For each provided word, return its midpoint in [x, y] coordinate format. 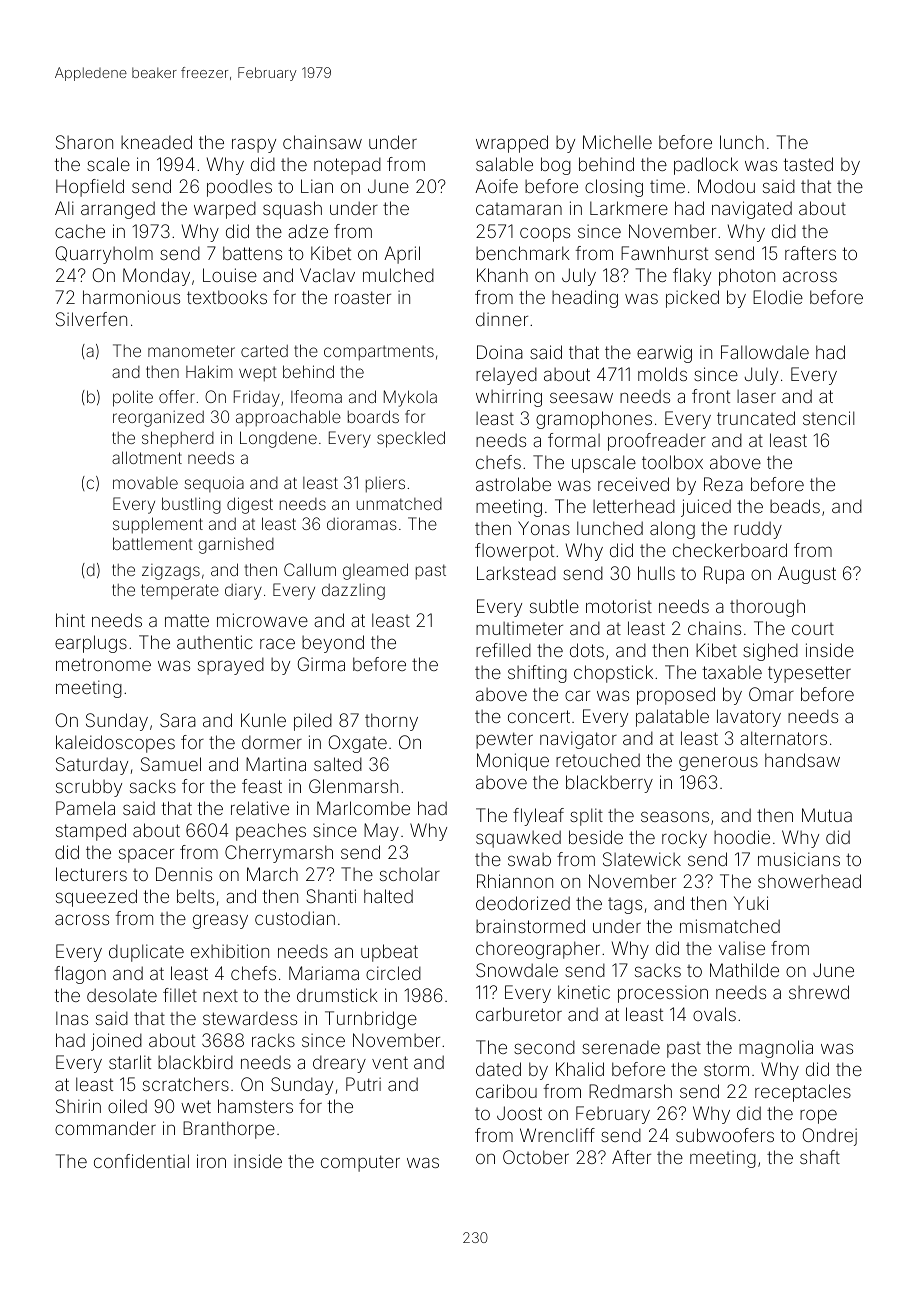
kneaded [156, 142]
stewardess [250, 1018]
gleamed [375, 571]
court [813, 629]
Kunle [263, 720]
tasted [808, 164]
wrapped [512, 144]
